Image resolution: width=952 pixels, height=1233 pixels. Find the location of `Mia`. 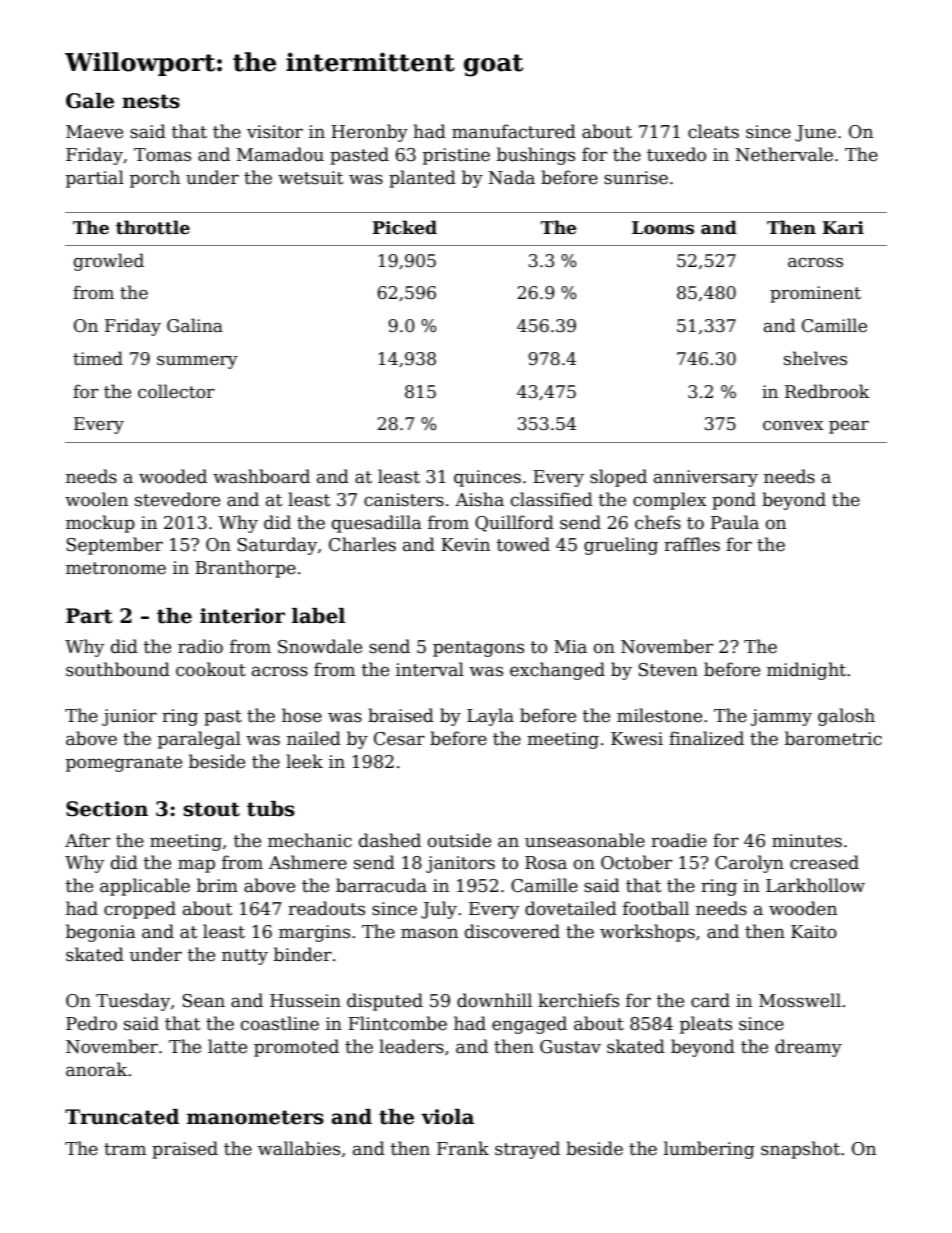

Mia is located at coordinates (570, 647).
